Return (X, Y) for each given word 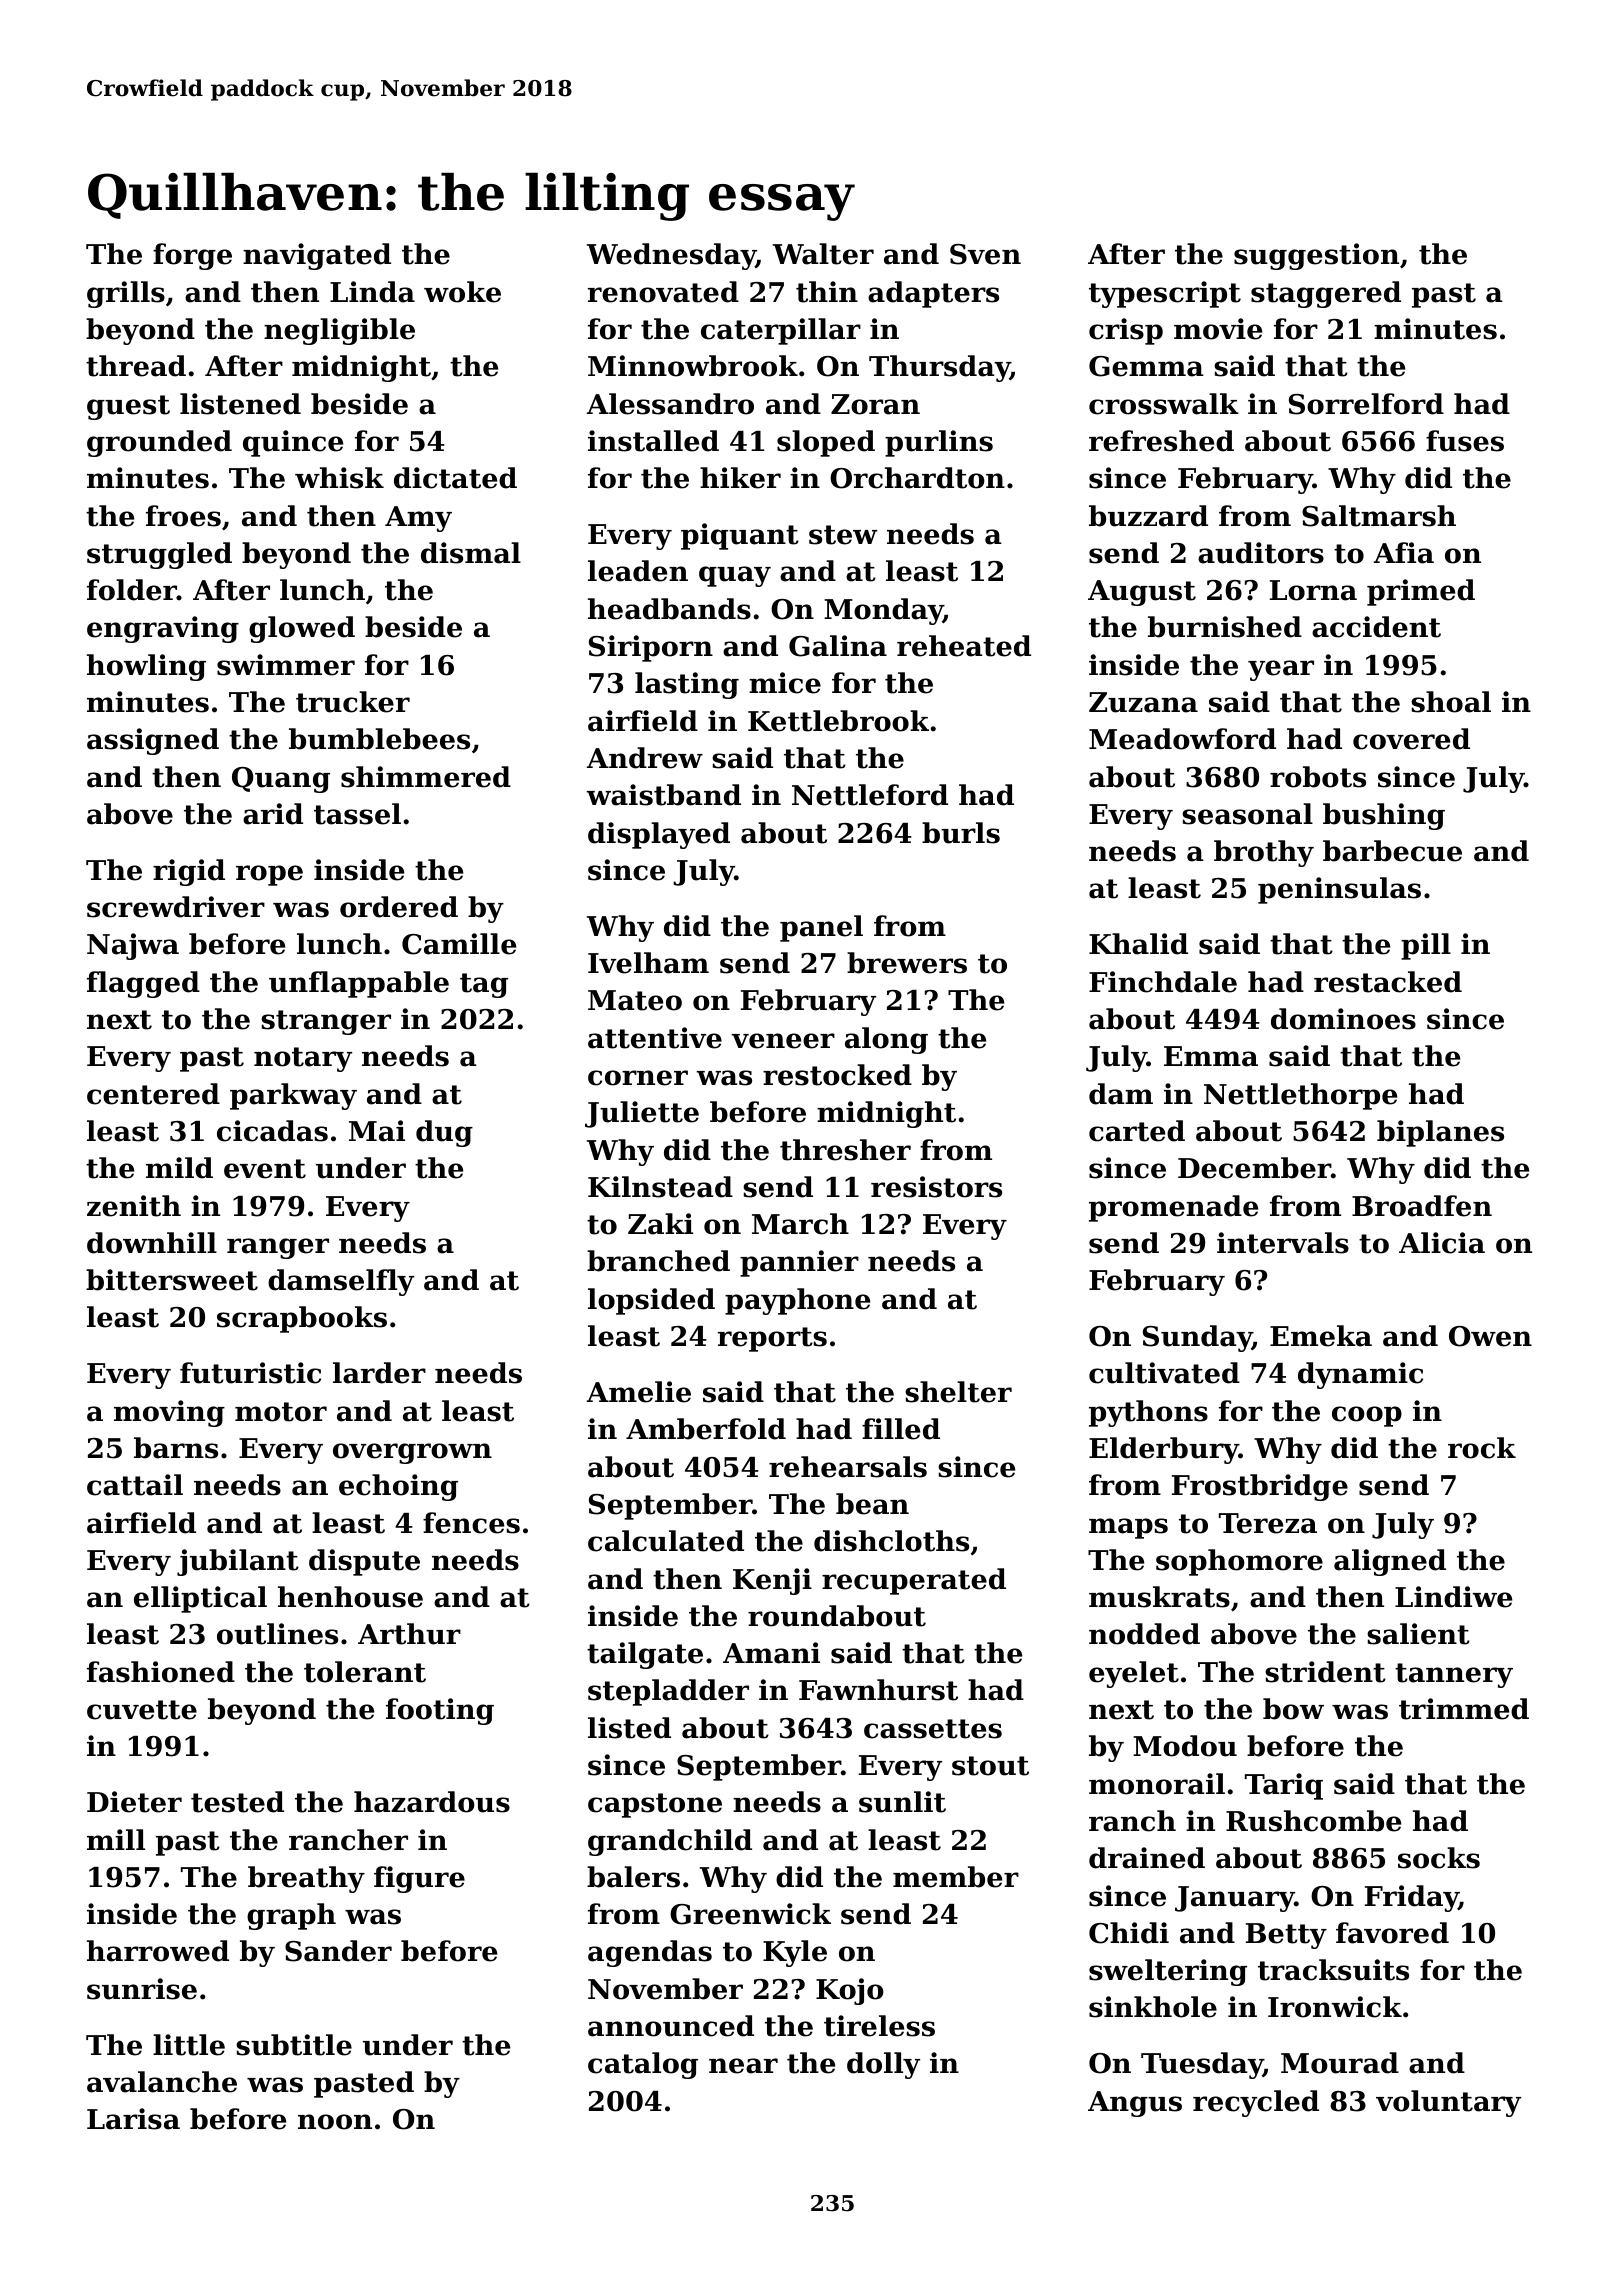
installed (653, 441)
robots (1318, 777)
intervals (1283, 1243)
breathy (306, 1879)
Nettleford (870, 795)
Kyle (795, 1953)
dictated (455, 478)
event (265, 1169)
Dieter (134, 1802)
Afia (1404, 553)
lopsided (651, 1301)
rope (269, 875)
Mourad (1340, 2063)
